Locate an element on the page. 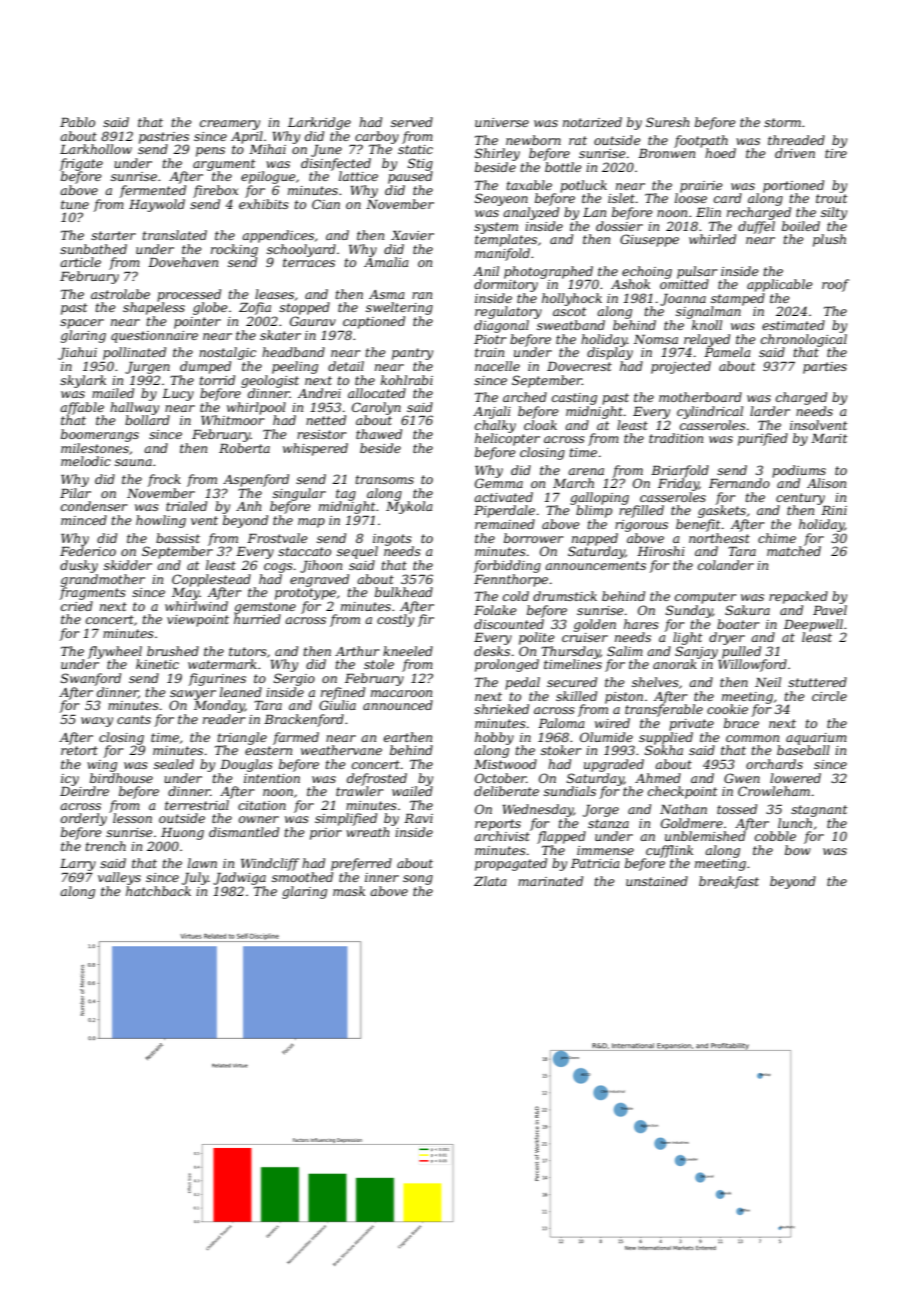 The height and width of the document is (1316, 908). Xavier is located at coordinates (412, 235).
